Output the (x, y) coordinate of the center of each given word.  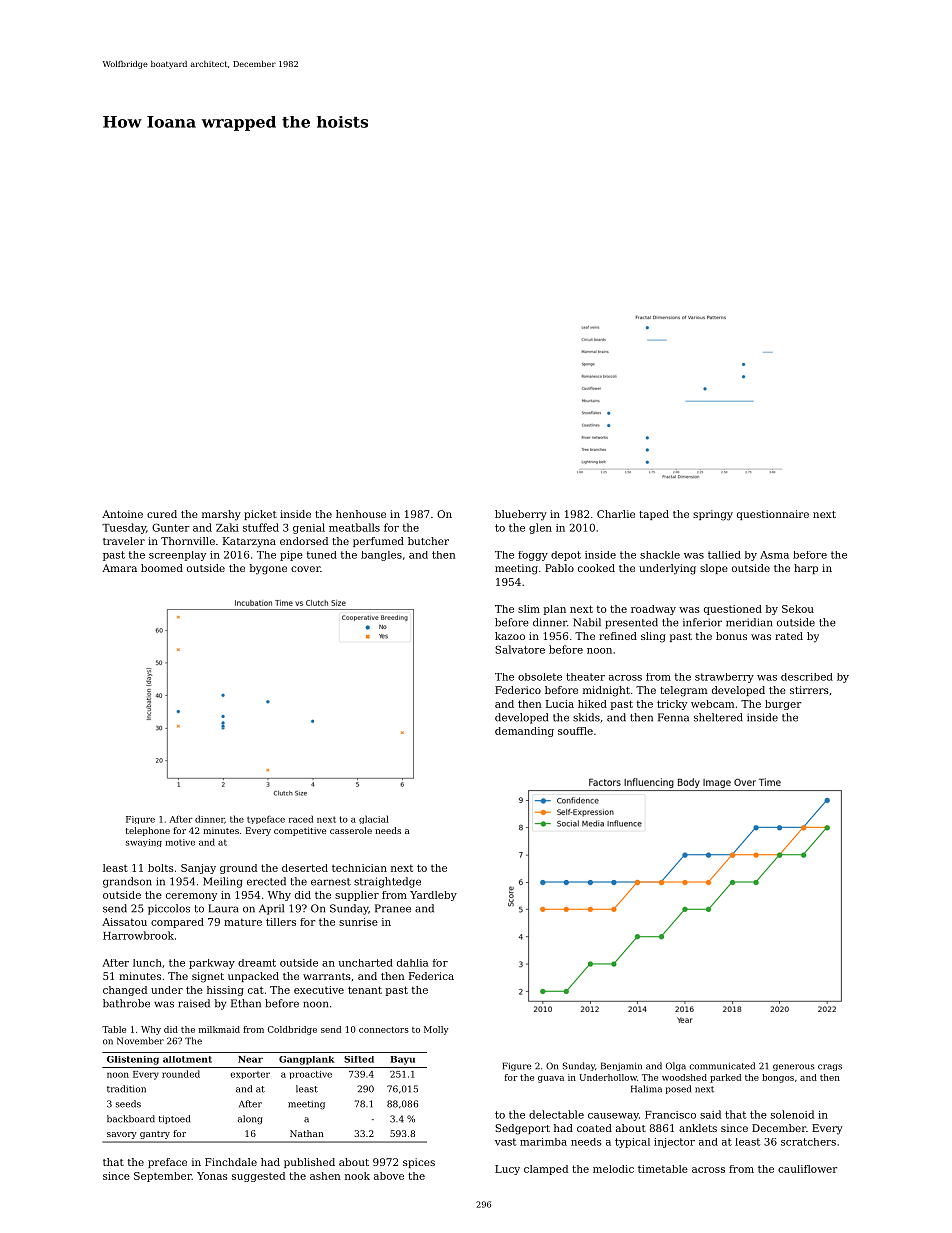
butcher (428, 541)
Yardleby (433, 896)
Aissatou (124, 922)
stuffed (261, 527)
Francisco (670, 1115)
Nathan (307, 1133)
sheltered (718, 717)
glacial (374, 819)
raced (301, 819)
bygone (268, 569)
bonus (731, 636)
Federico (518, 690)
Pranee (393, 908)
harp (806, 569)
